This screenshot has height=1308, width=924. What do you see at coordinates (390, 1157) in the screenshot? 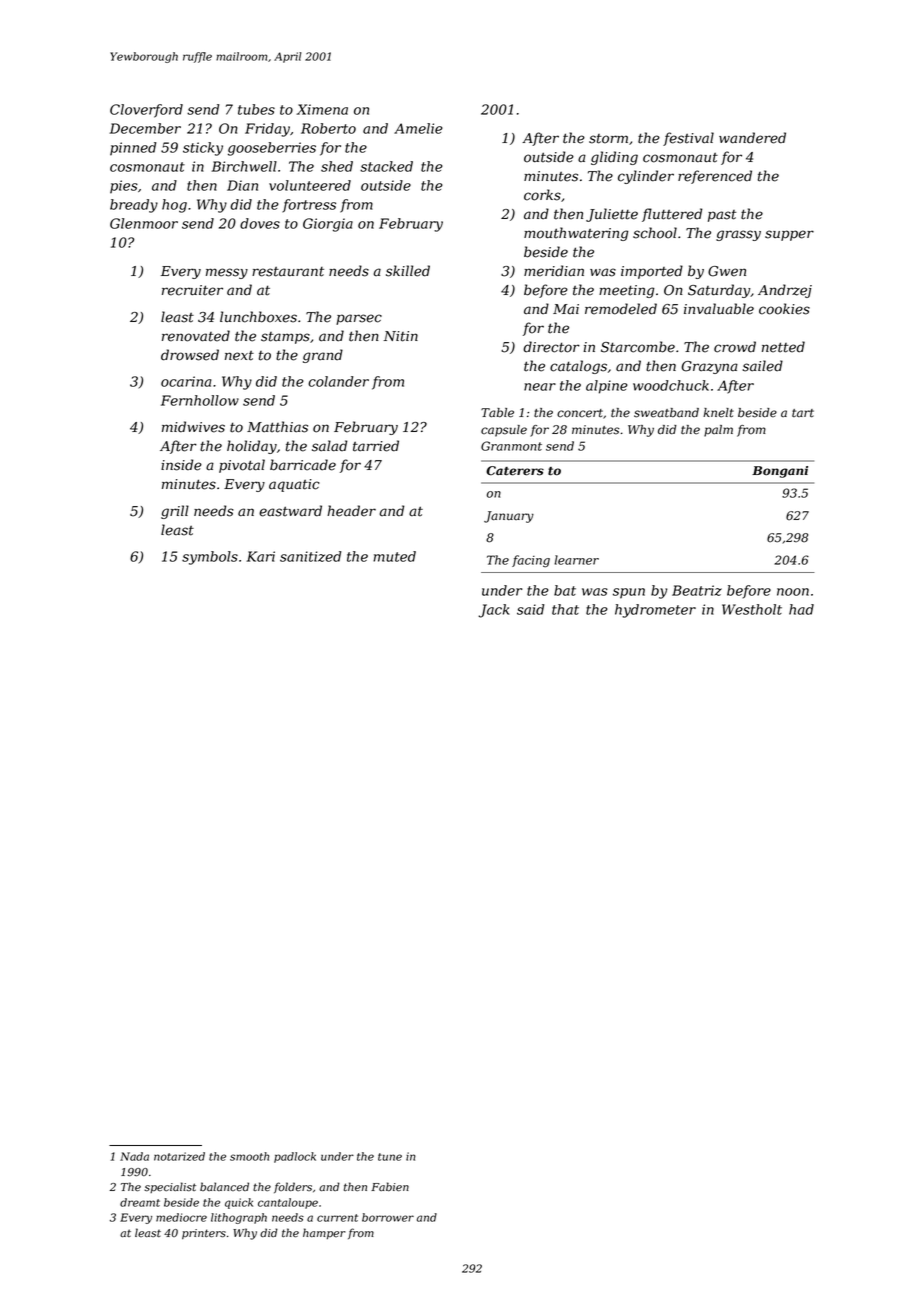
I see `tune` at bounding box center [390, 1157].
